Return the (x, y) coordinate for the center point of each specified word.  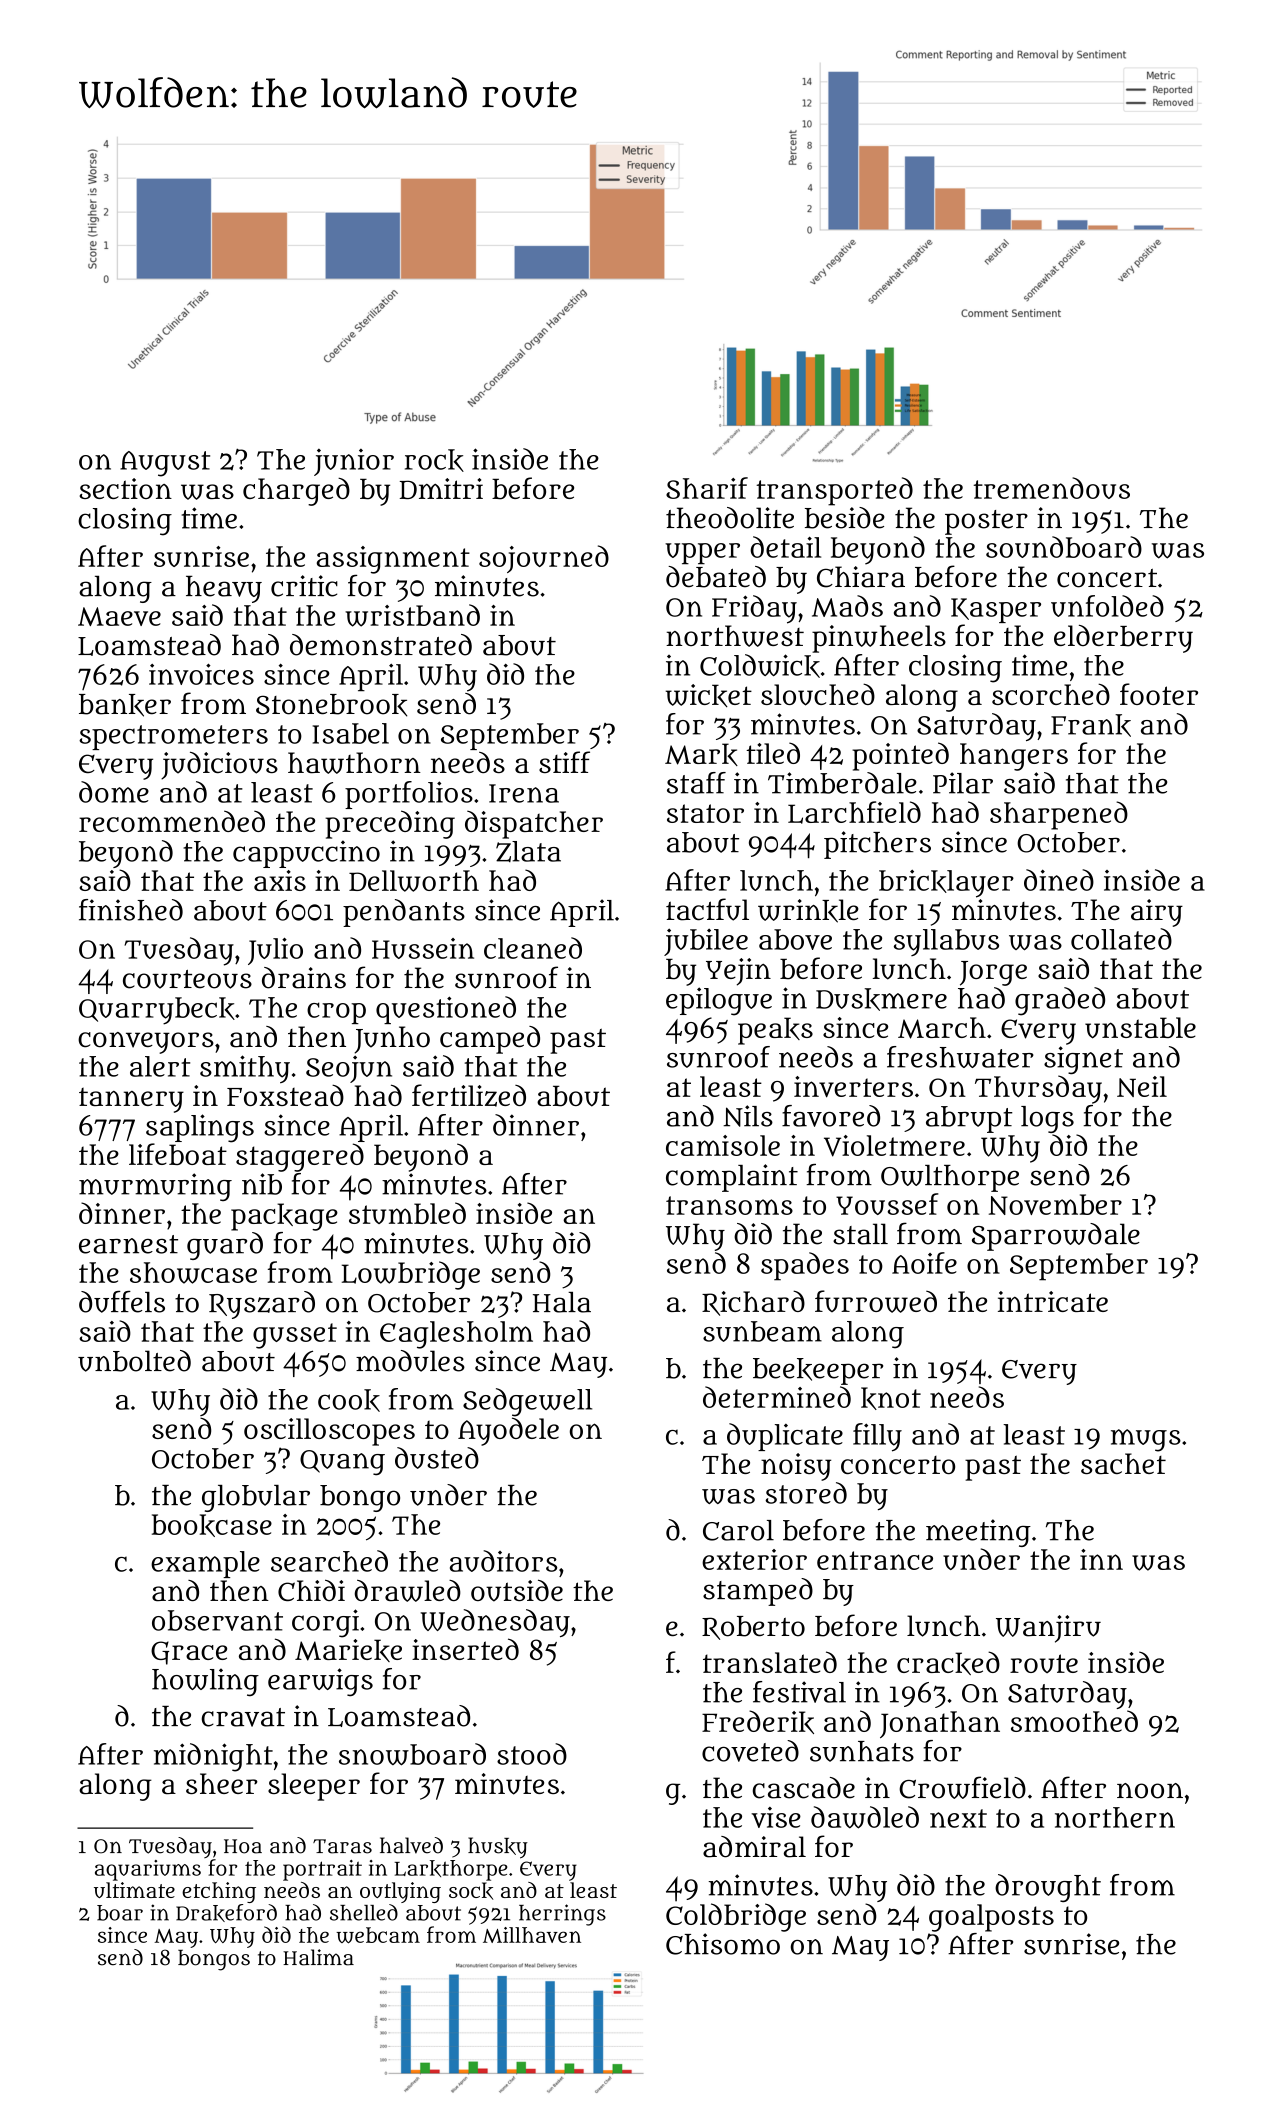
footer (1159, 694)
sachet (1123, 1464)
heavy (224, 589)
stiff (564, 762)
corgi (325, 1623)
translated (770, 1662)
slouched (818, 694)
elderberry (1123, 639)
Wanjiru (1048, 1629)
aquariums (148, 1870)
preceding (390, 824)
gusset (295, 1336)
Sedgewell (527, 1402)
